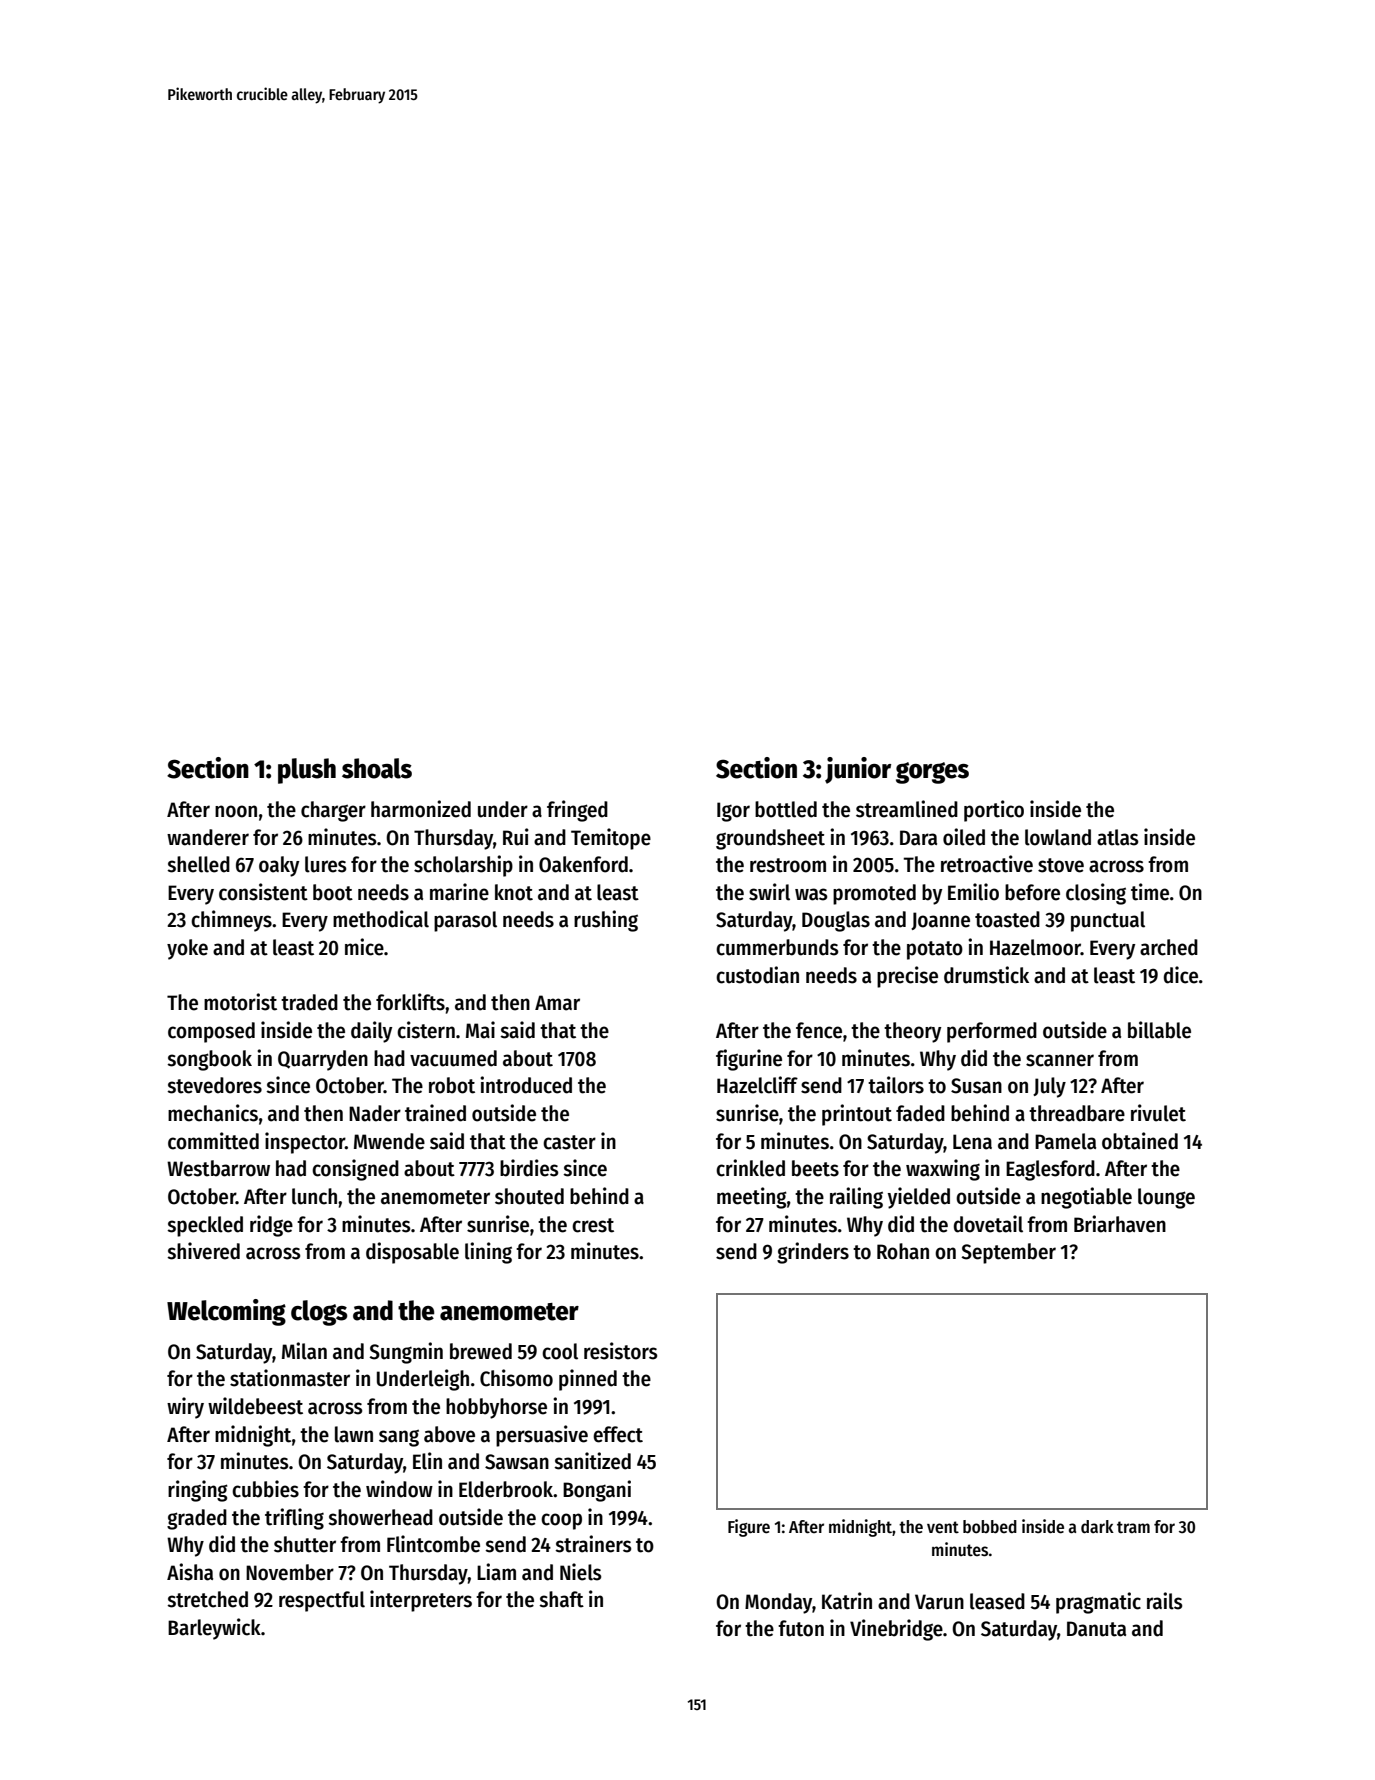  I want to click on September, so click(1008, 1253).
